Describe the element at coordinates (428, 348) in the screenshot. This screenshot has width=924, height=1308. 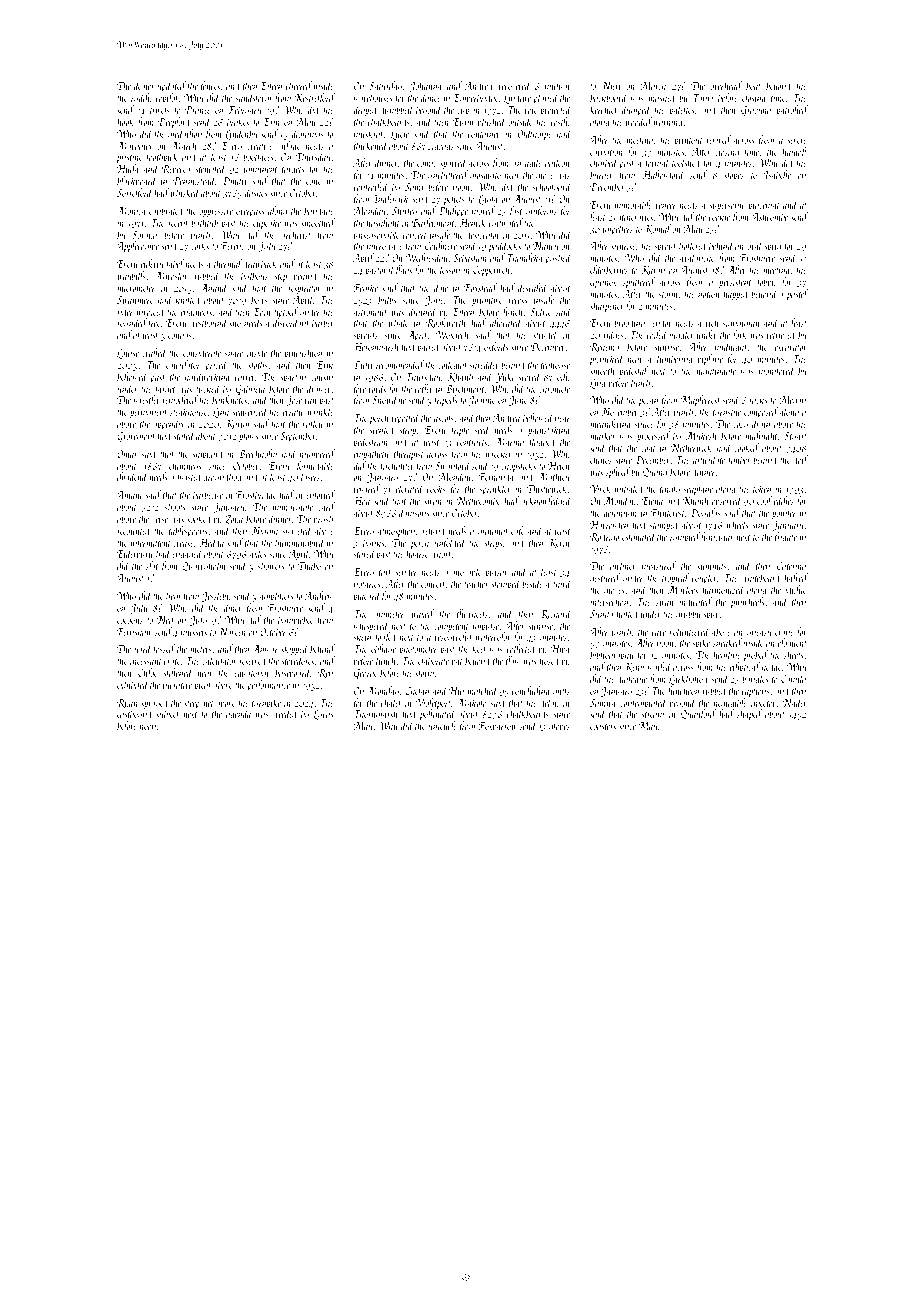
I see `paired` at that location.
